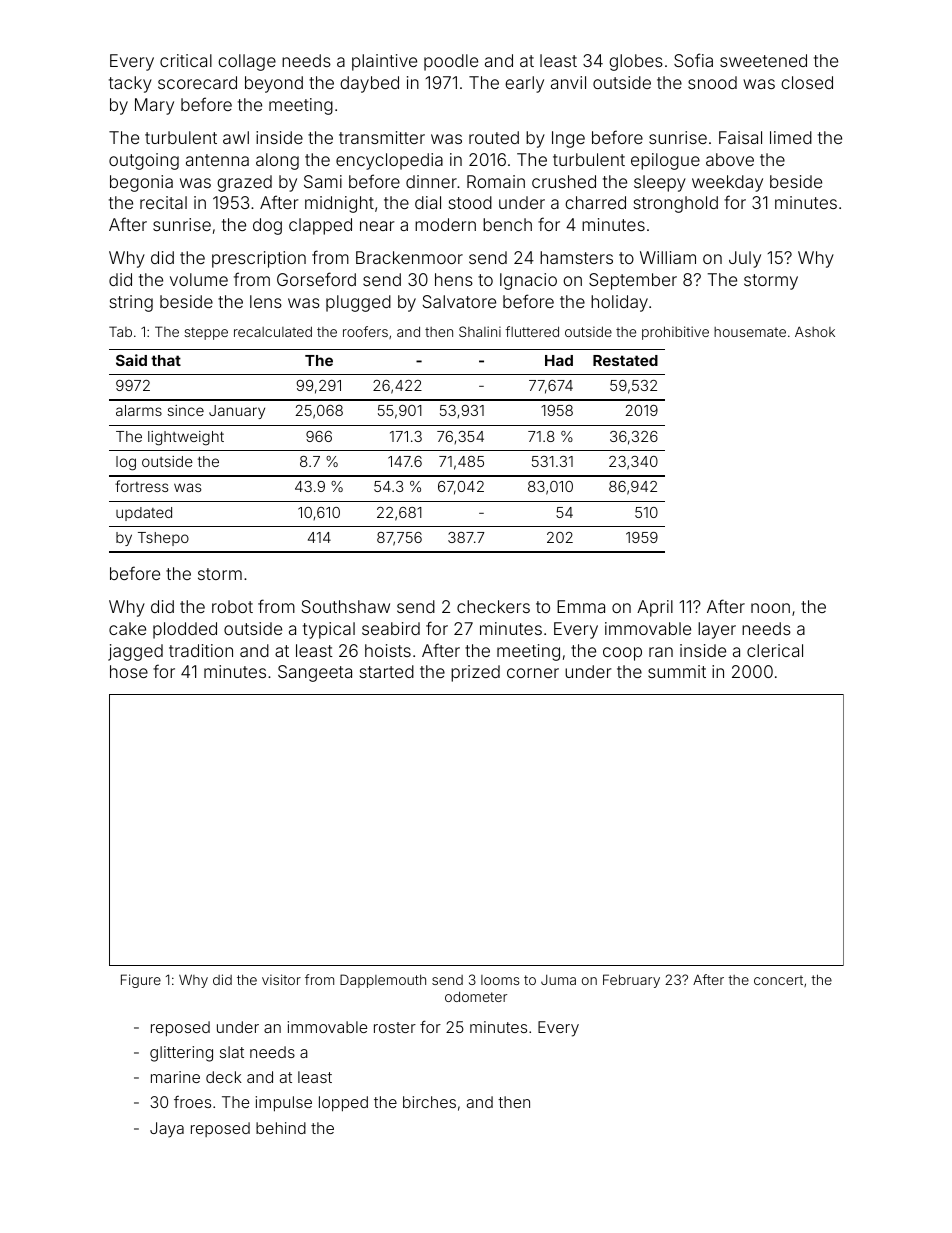 This screenshot has height=1233, width=952. Describe the element at coordinates (281, 1128) in the screenshot. I see `behind` at that location.
